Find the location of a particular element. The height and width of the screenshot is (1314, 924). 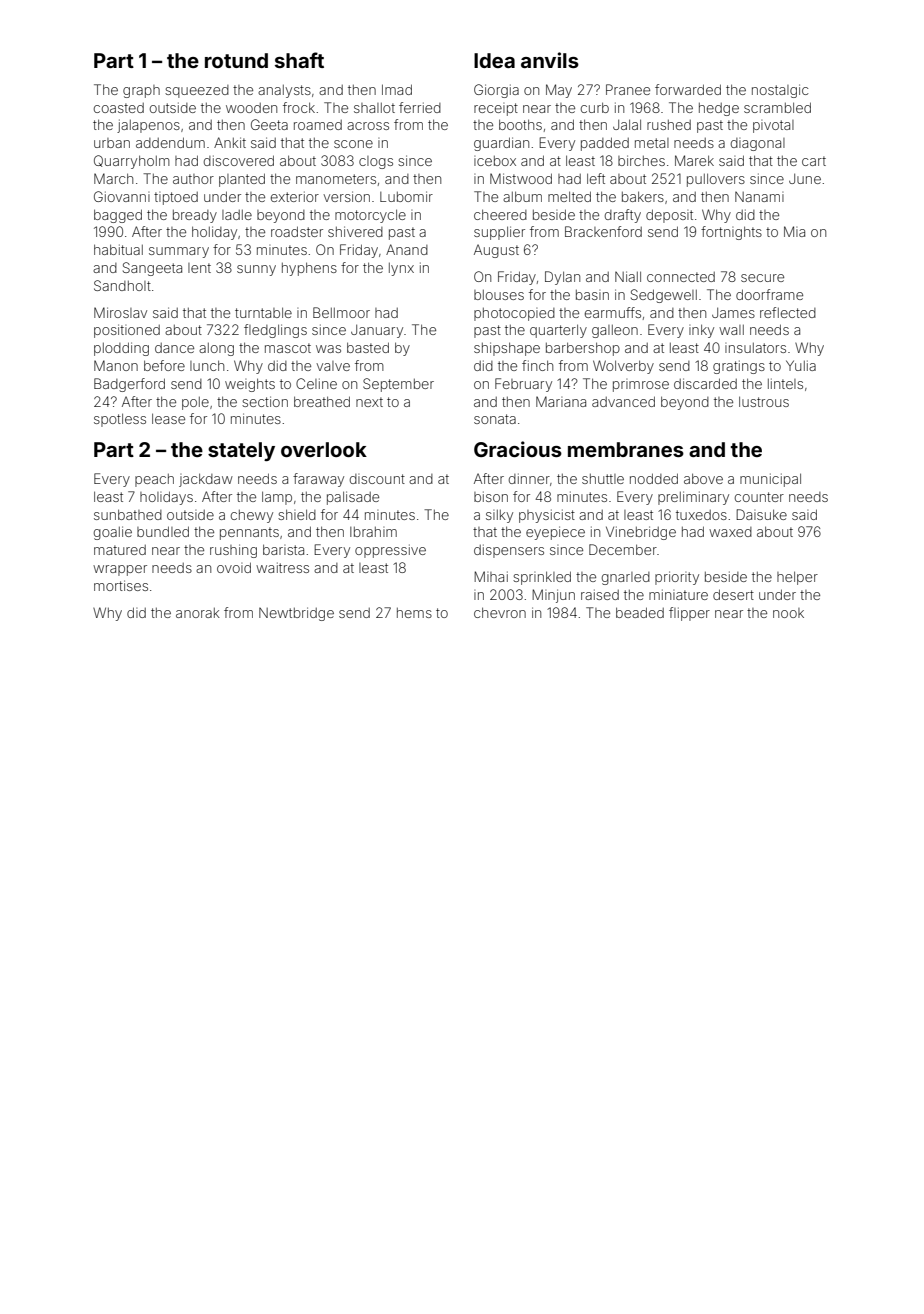

jalapenos is located at coordinates (148, 126).
